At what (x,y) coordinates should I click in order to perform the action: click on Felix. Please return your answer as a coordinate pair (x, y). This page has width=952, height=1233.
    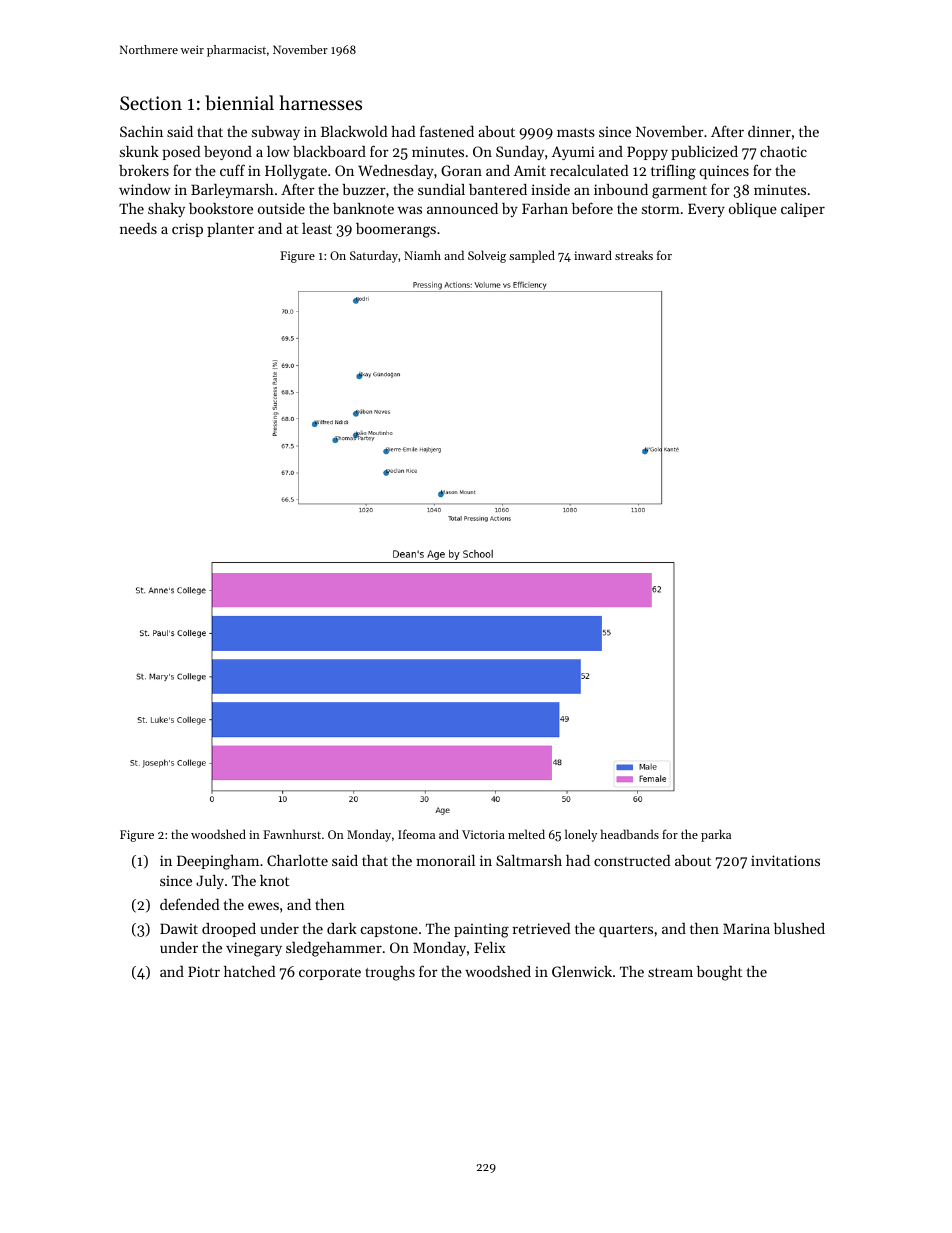
    Looking at the image, I should click on (490, 947).
